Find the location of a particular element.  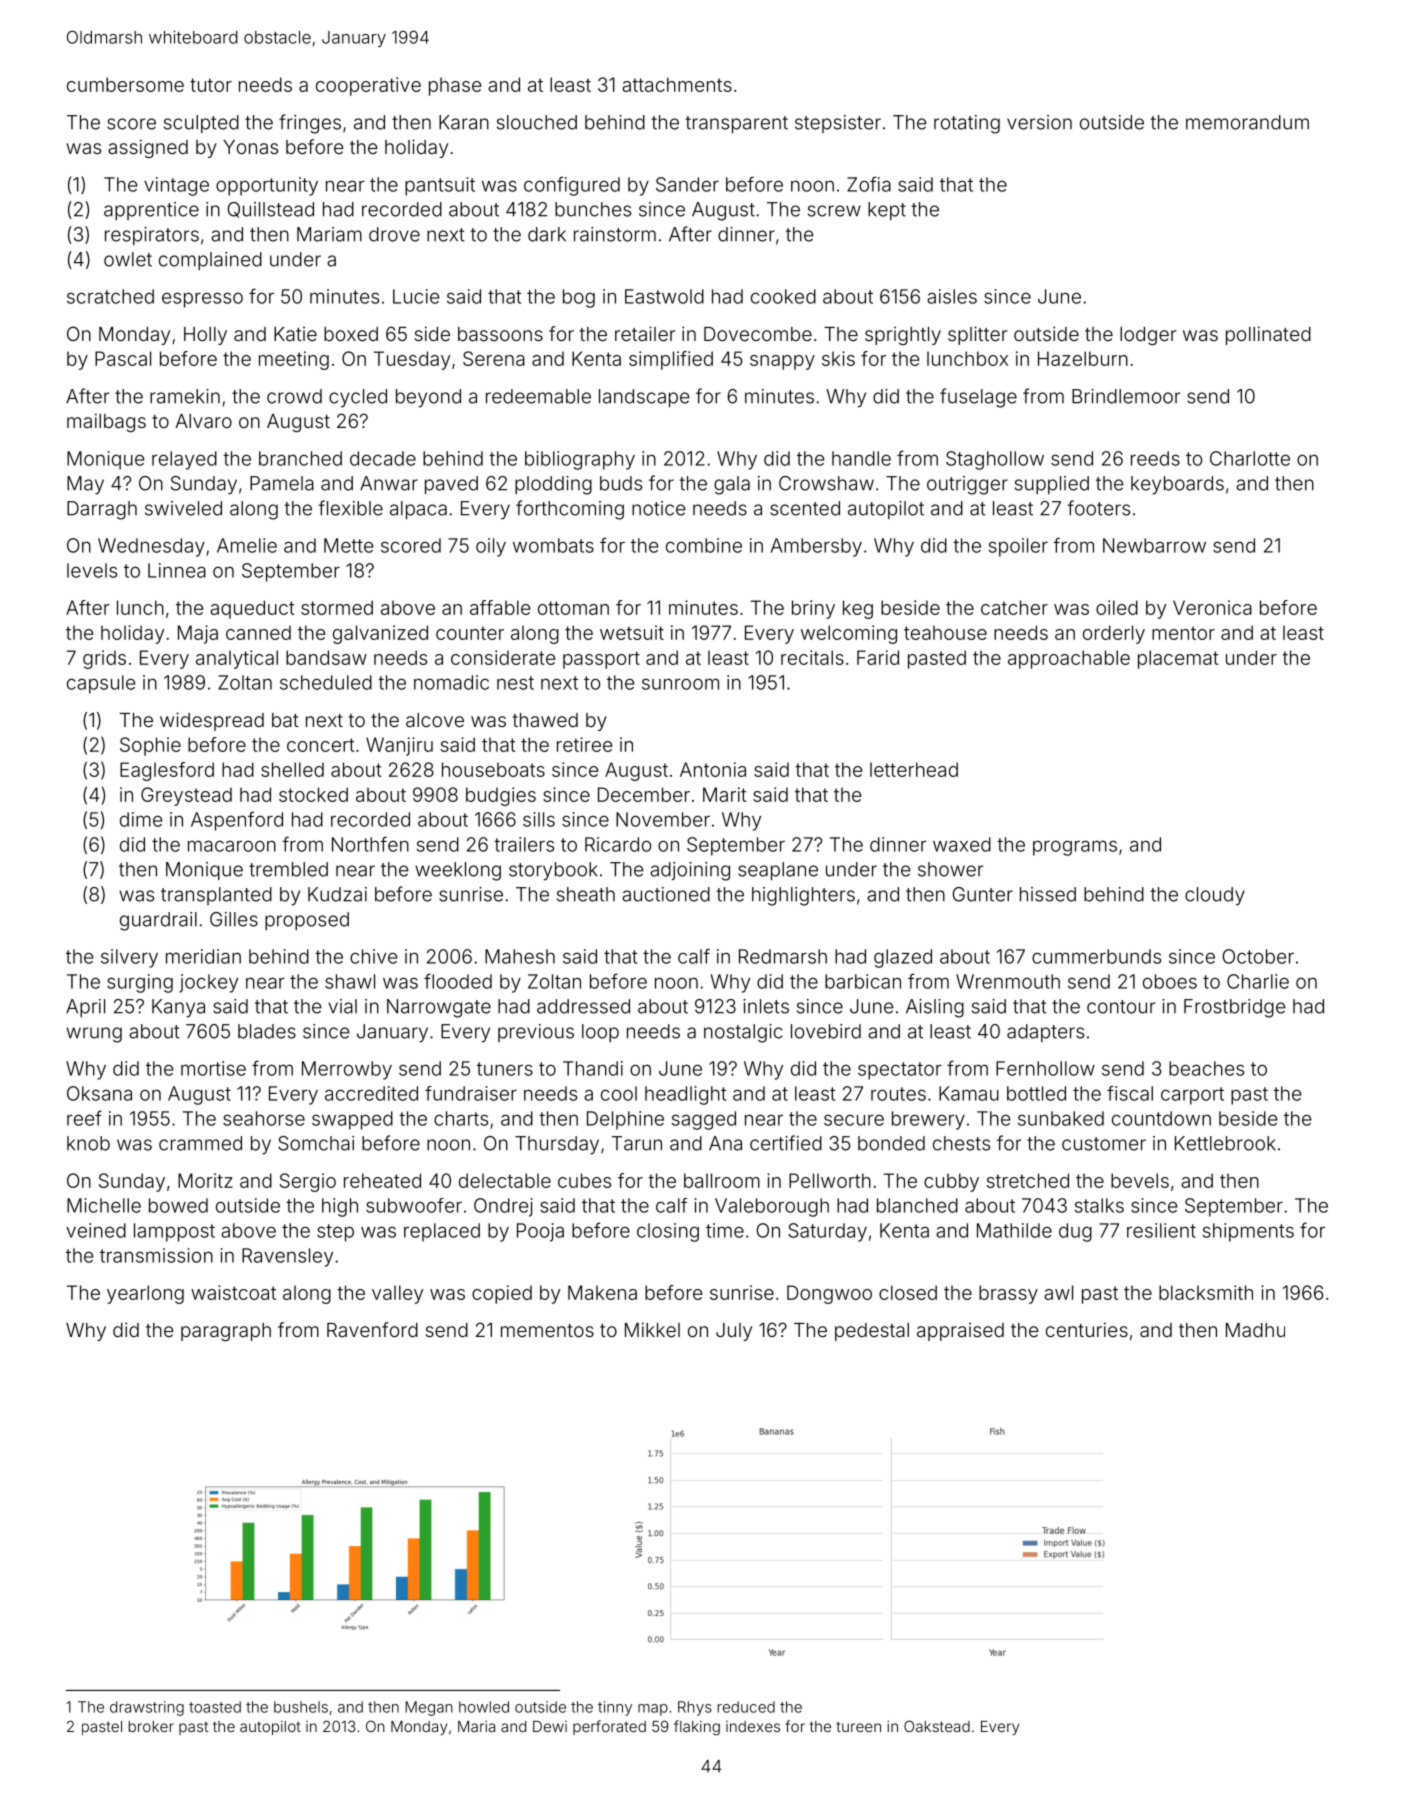

memorandum is located at coordinates (1247, 122).
